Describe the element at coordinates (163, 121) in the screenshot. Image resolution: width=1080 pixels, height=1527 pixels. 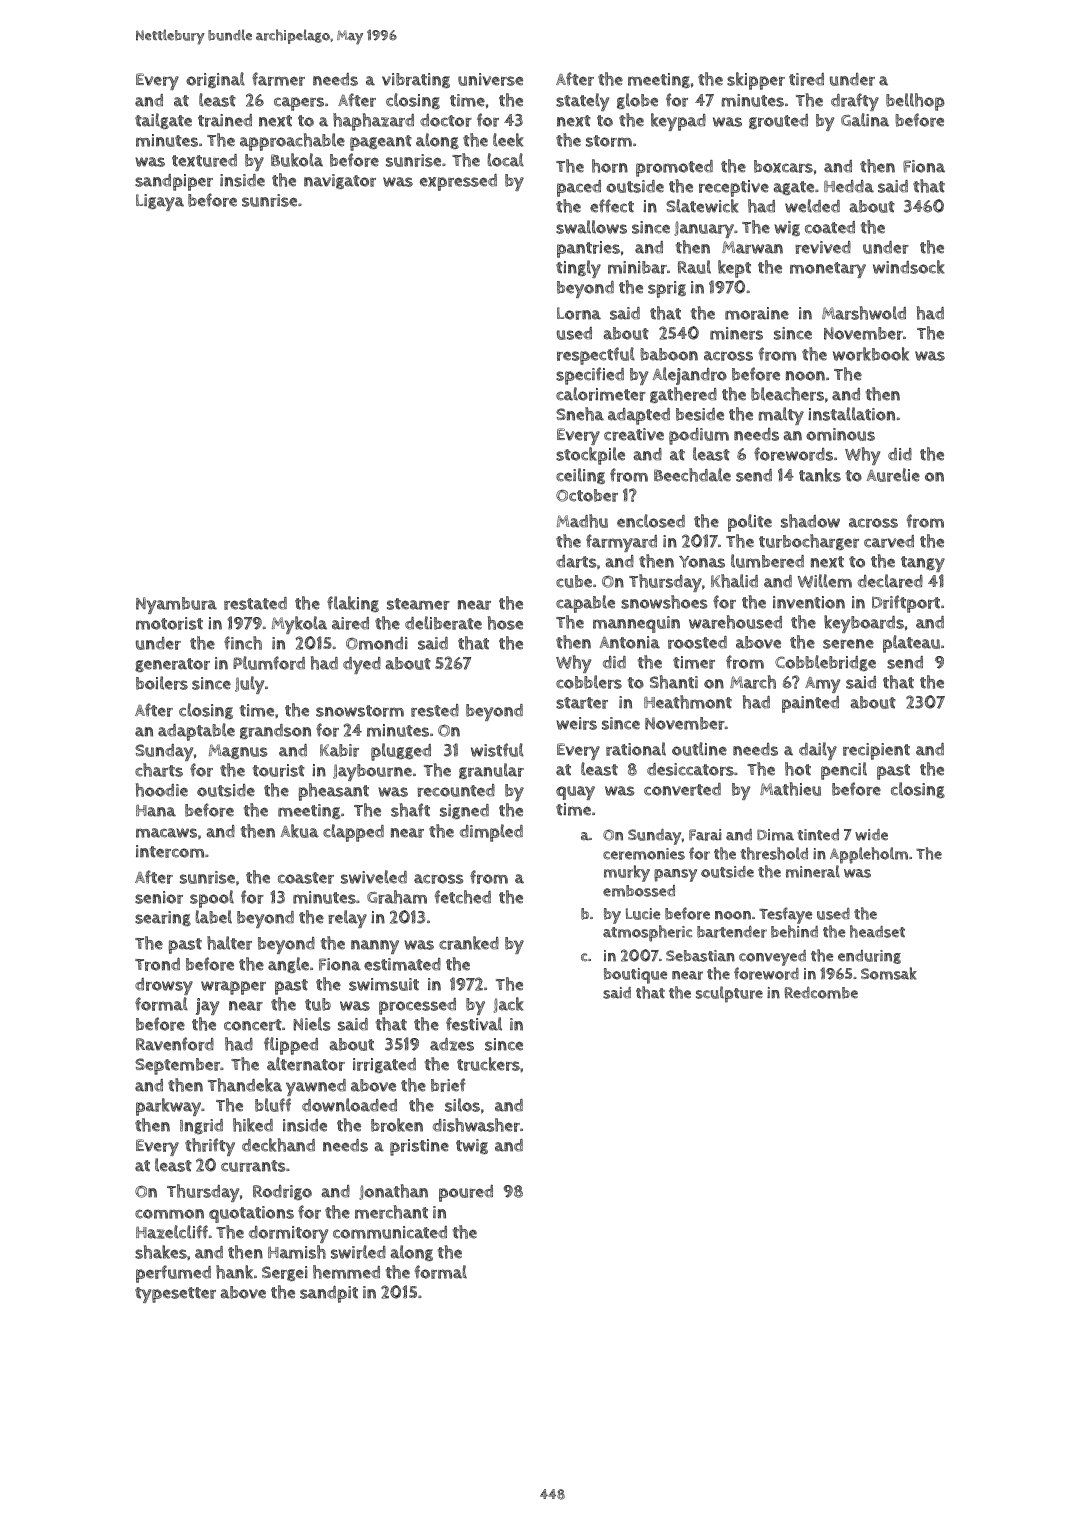
I see `tailgate` at that location.
